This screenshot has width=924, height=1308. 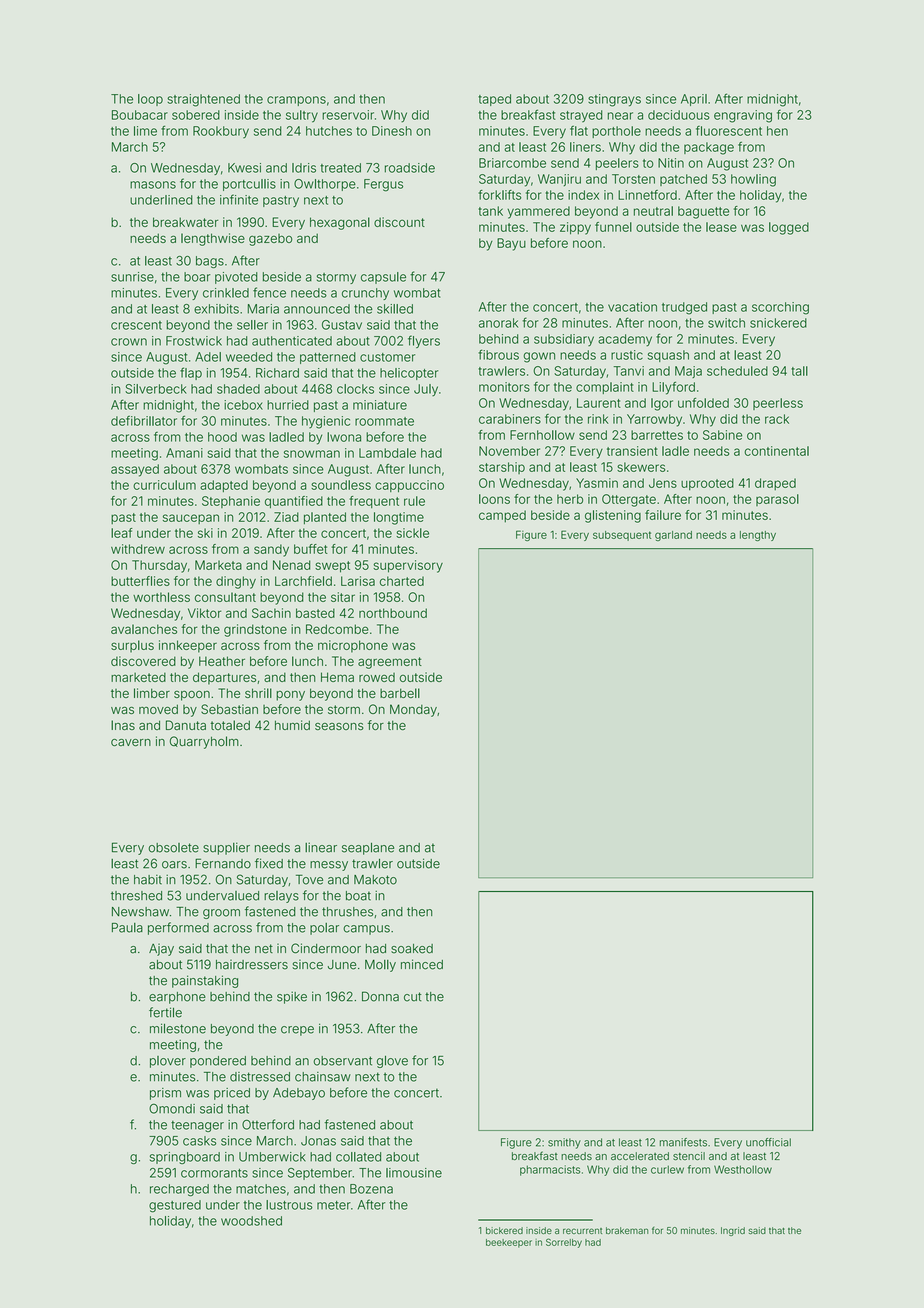 I want to click on manifests, so click(x=683, y=1142).
